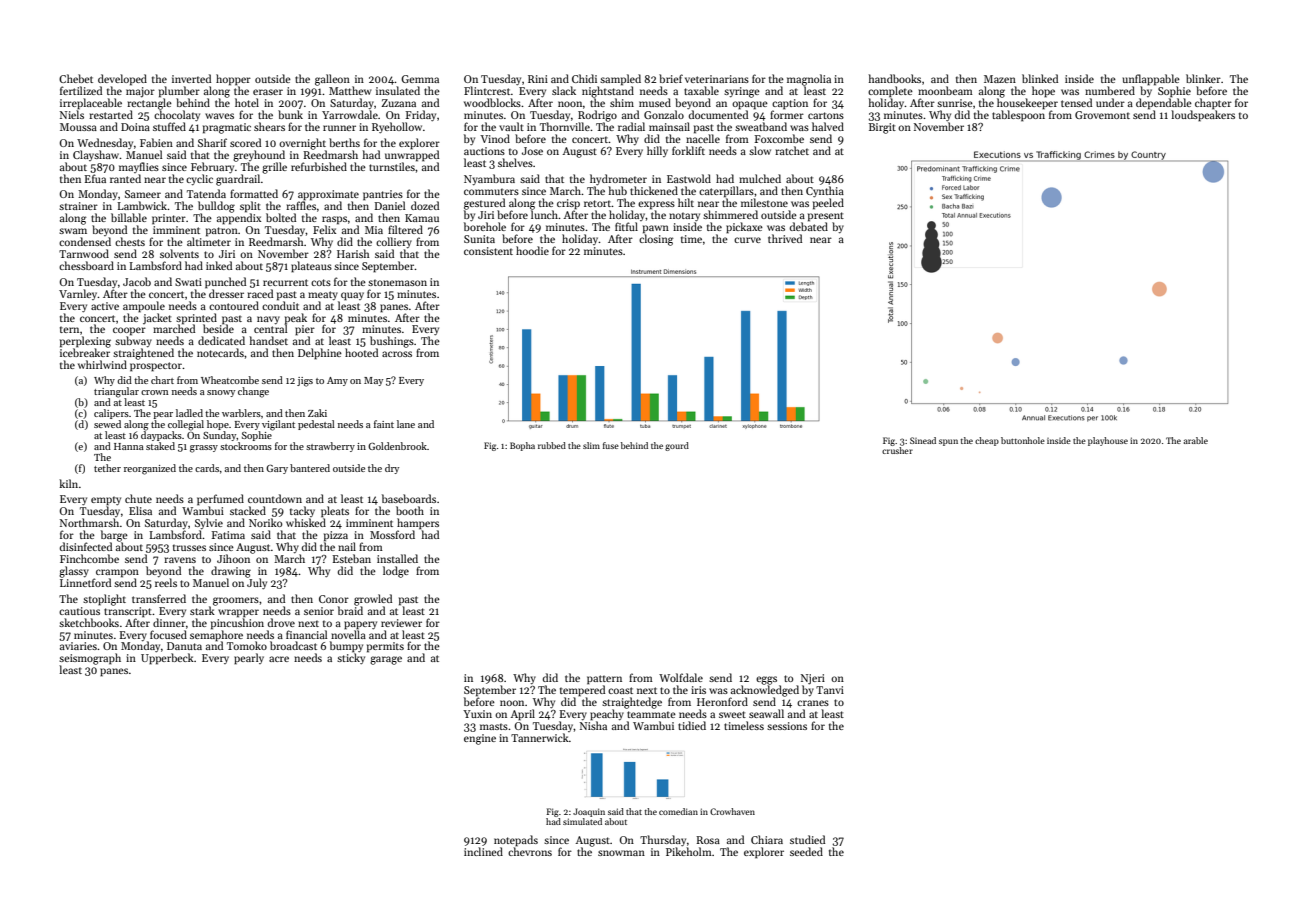 This image has width=1308, height=924. What do you see at coordinates (401, 623) in the image?
I see `reviewer` at bounding box center [401, 623].
